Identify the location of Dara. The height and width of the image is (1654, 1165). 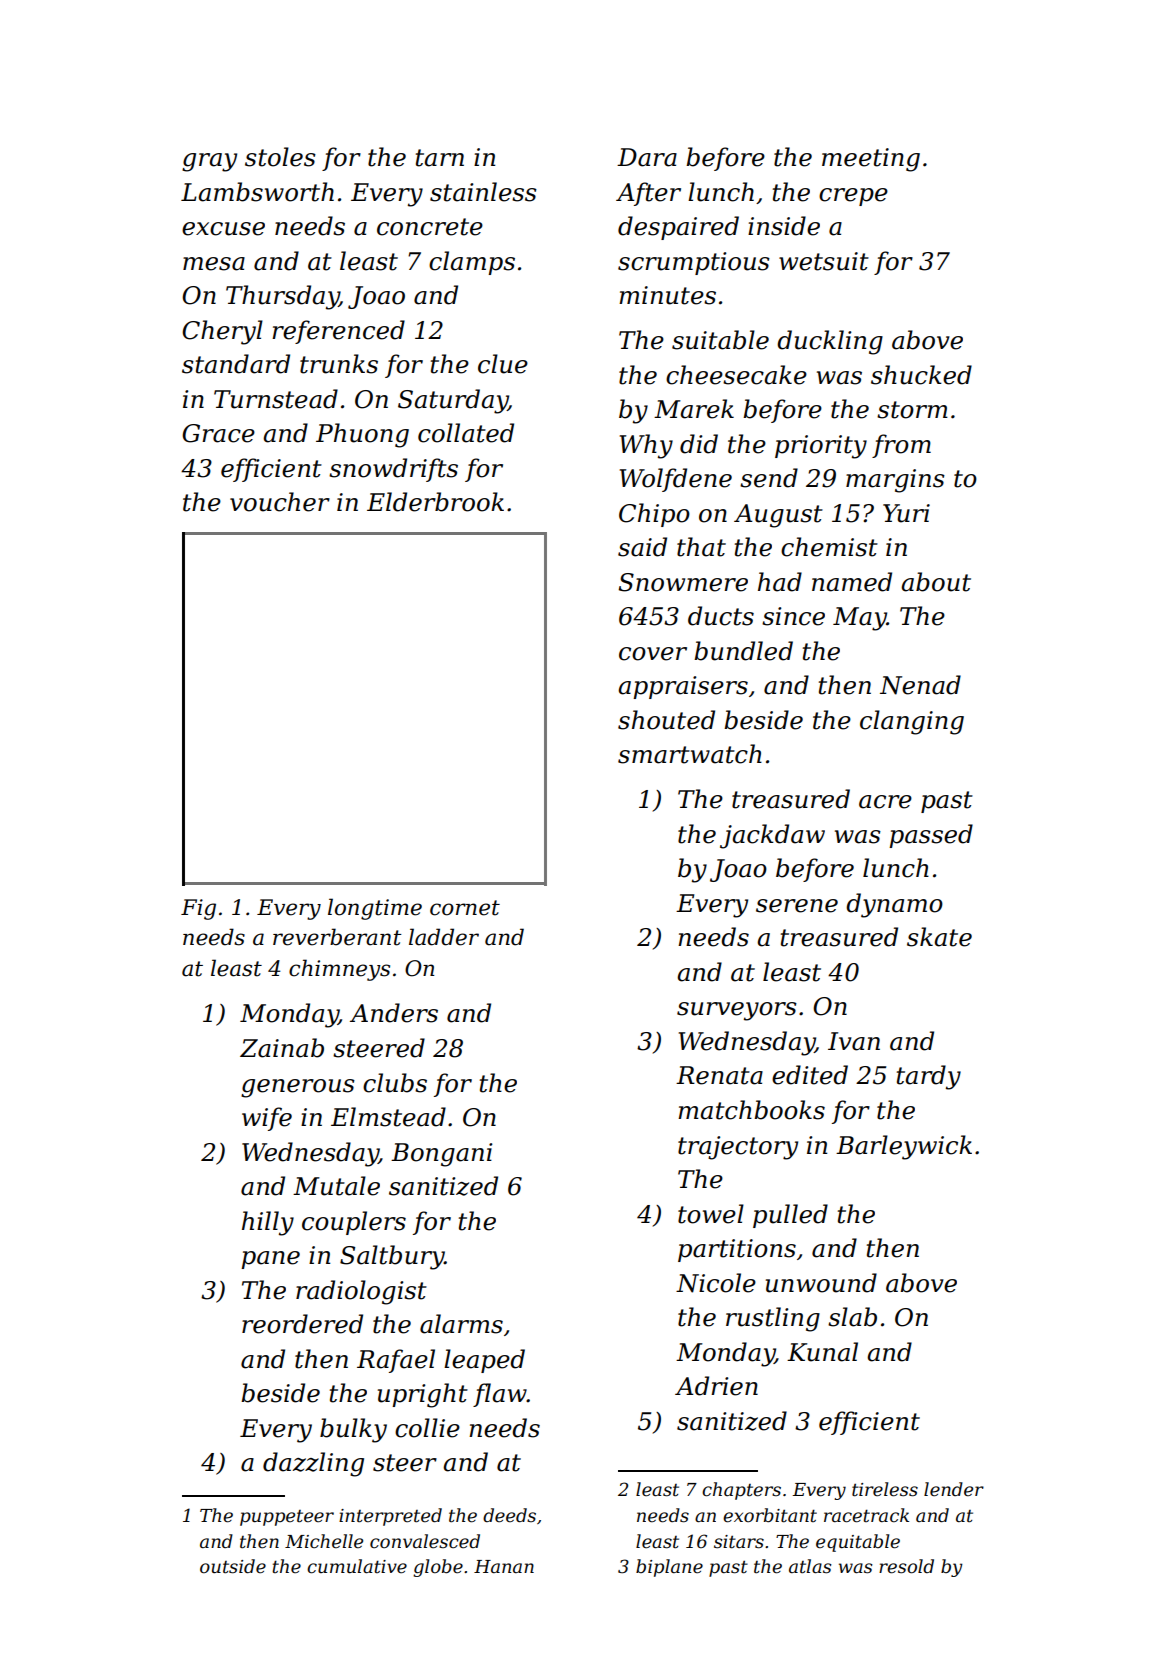
(647, 157).
